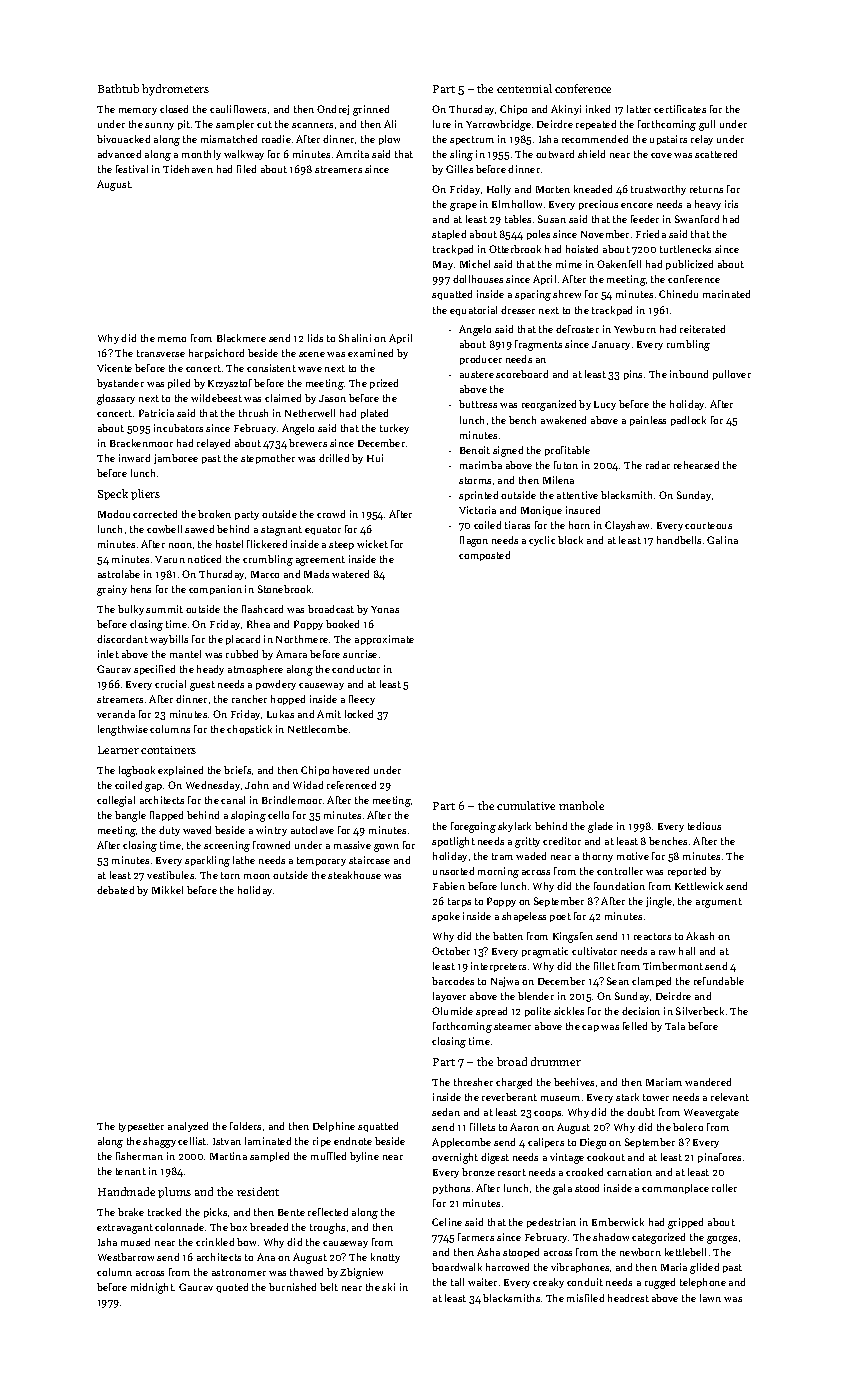 Image resolution: width=849 pixels, height=1400 pixels. What do you see at coordinates (710, 1298) in the document?
I see `lawn` at bounding box center [710, 1298].
